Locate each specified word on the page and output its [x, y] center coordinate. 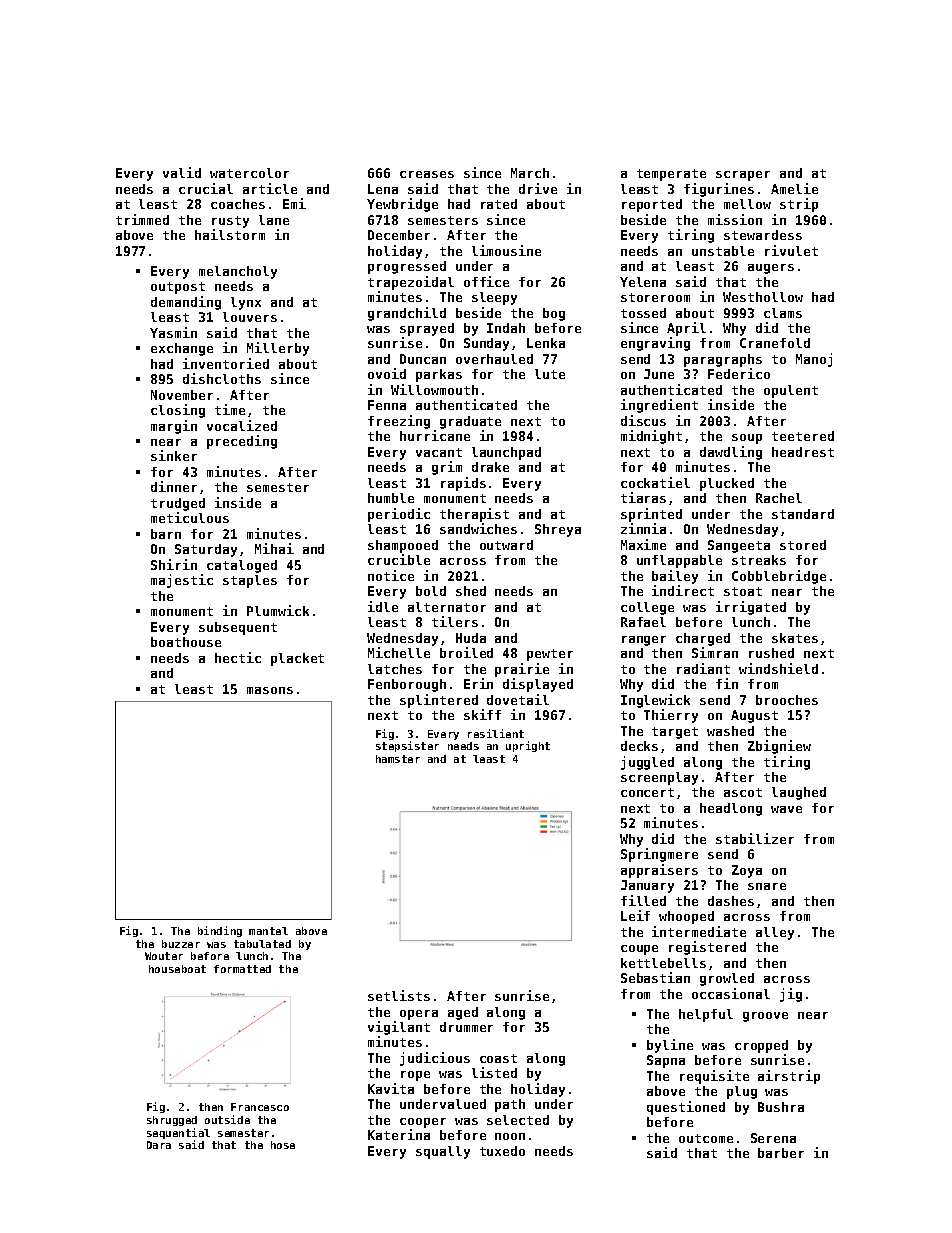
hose [283, 1145]
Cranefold [775, 343]
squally [443, 1152]
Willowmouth [434, 389]
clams [783, 313]
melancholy [238, 272]
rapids [463, 484]
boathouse [186, 642]
